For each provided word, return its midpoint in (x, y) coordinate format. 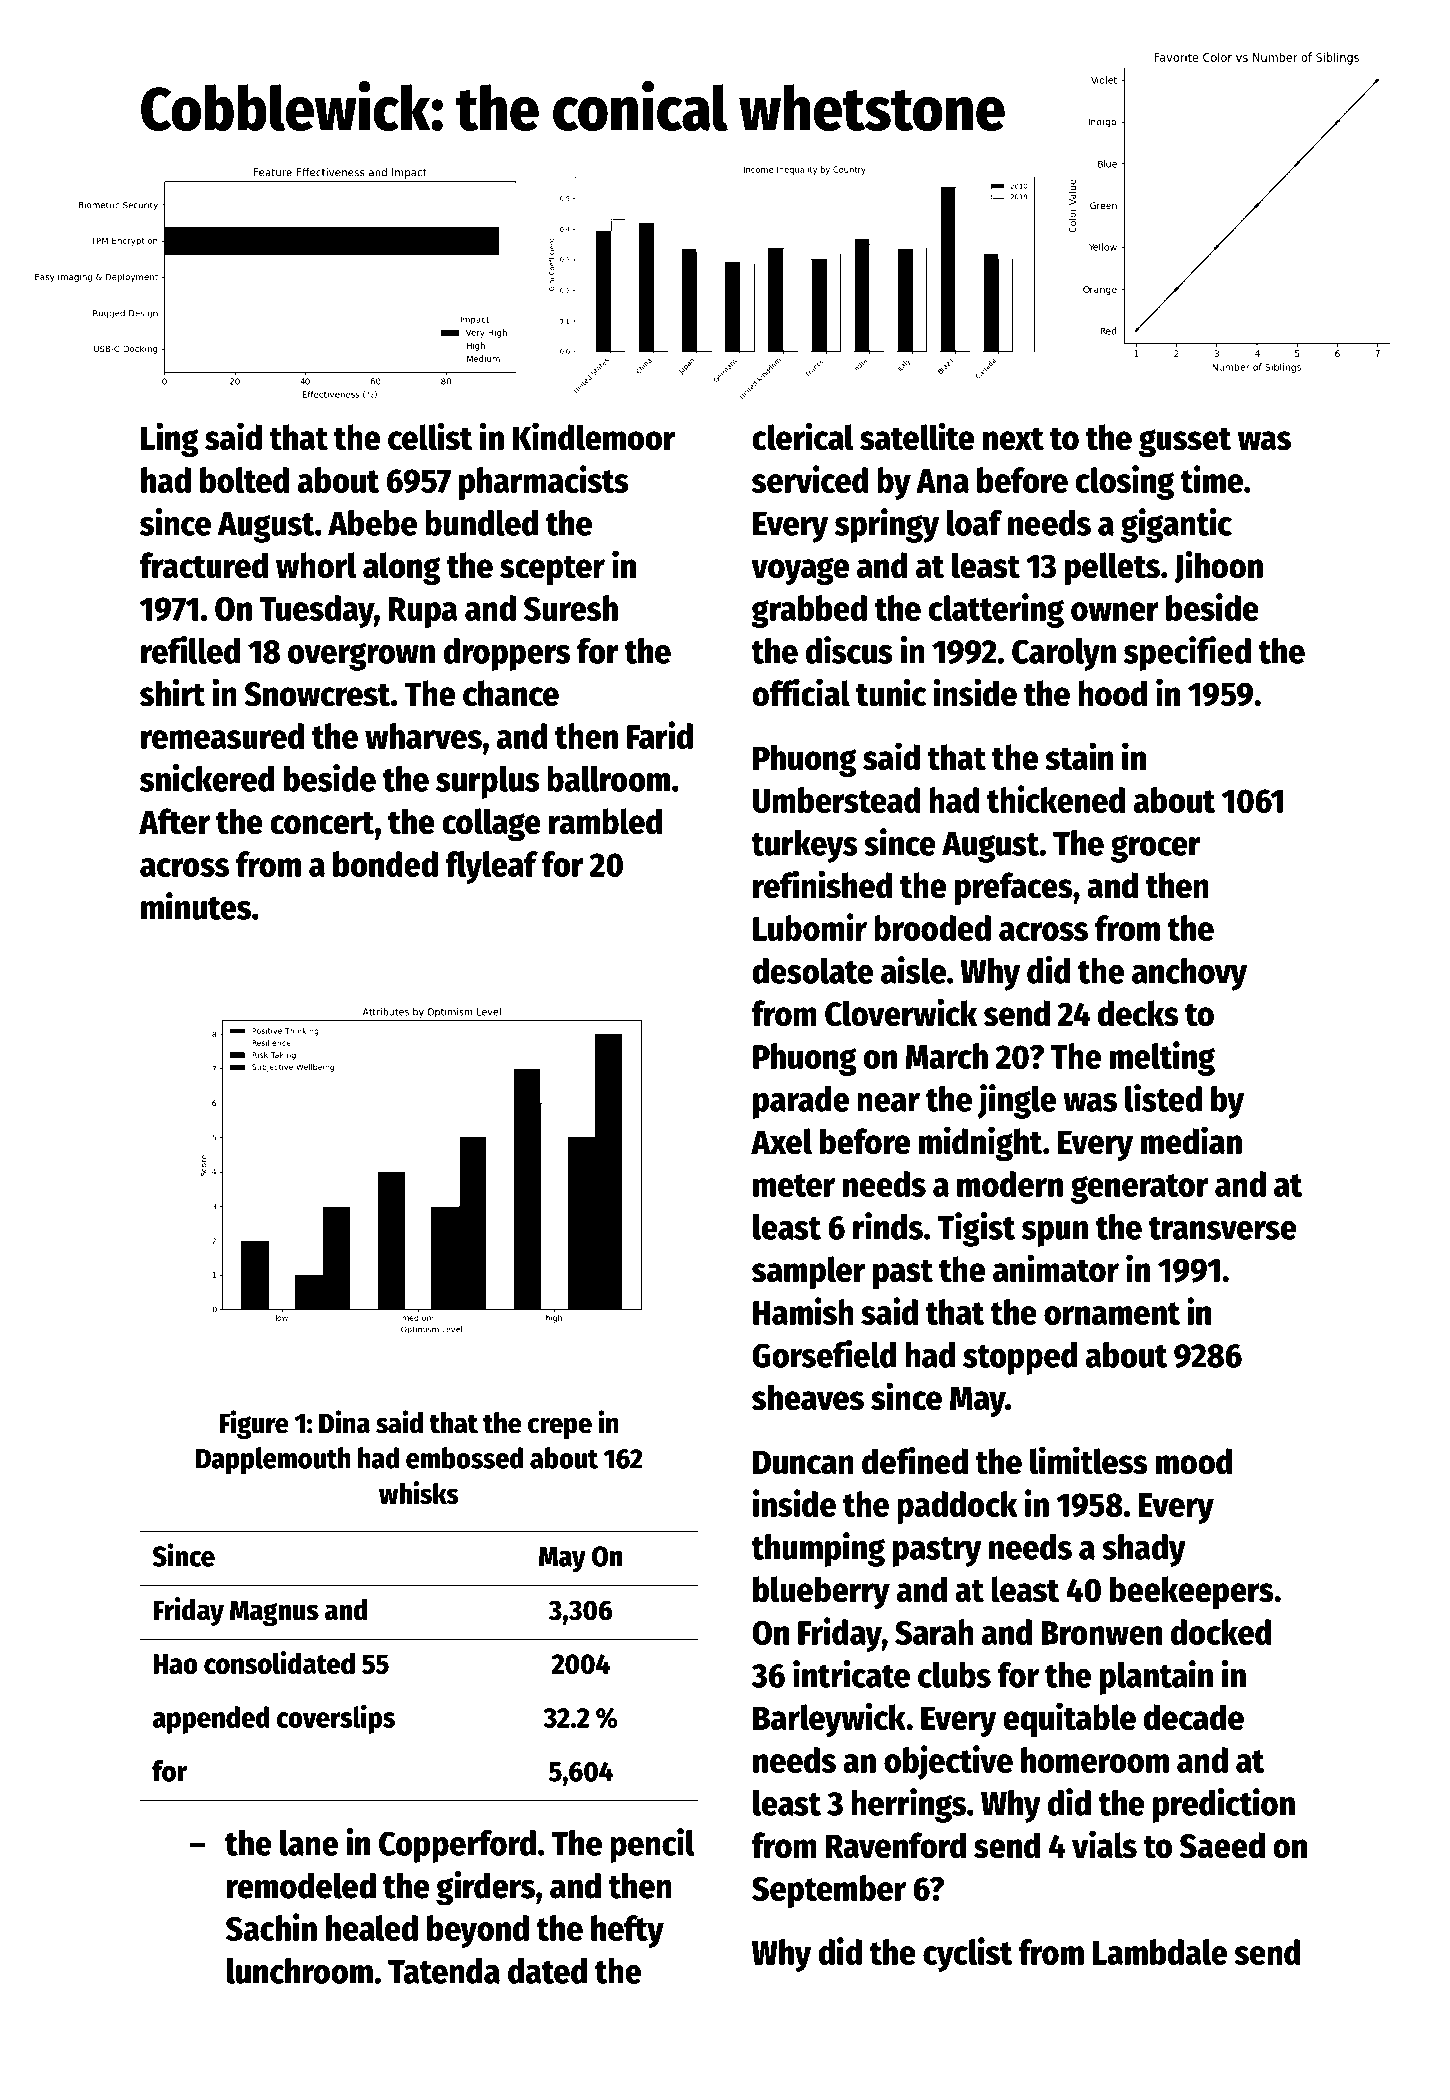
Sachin (271, 1927)
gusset (1185, 442)
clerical (803, 436)
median (1191, 1140)
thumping (818, 1549)
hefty (627, 1931)
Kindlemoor (594, 436)
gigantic (1176, 525)
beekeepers (1192, 1592)
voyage (800, 571)
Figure (254, 1424)
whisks (419, 1492)
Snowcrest (317, 694)
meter (794, 1185)
